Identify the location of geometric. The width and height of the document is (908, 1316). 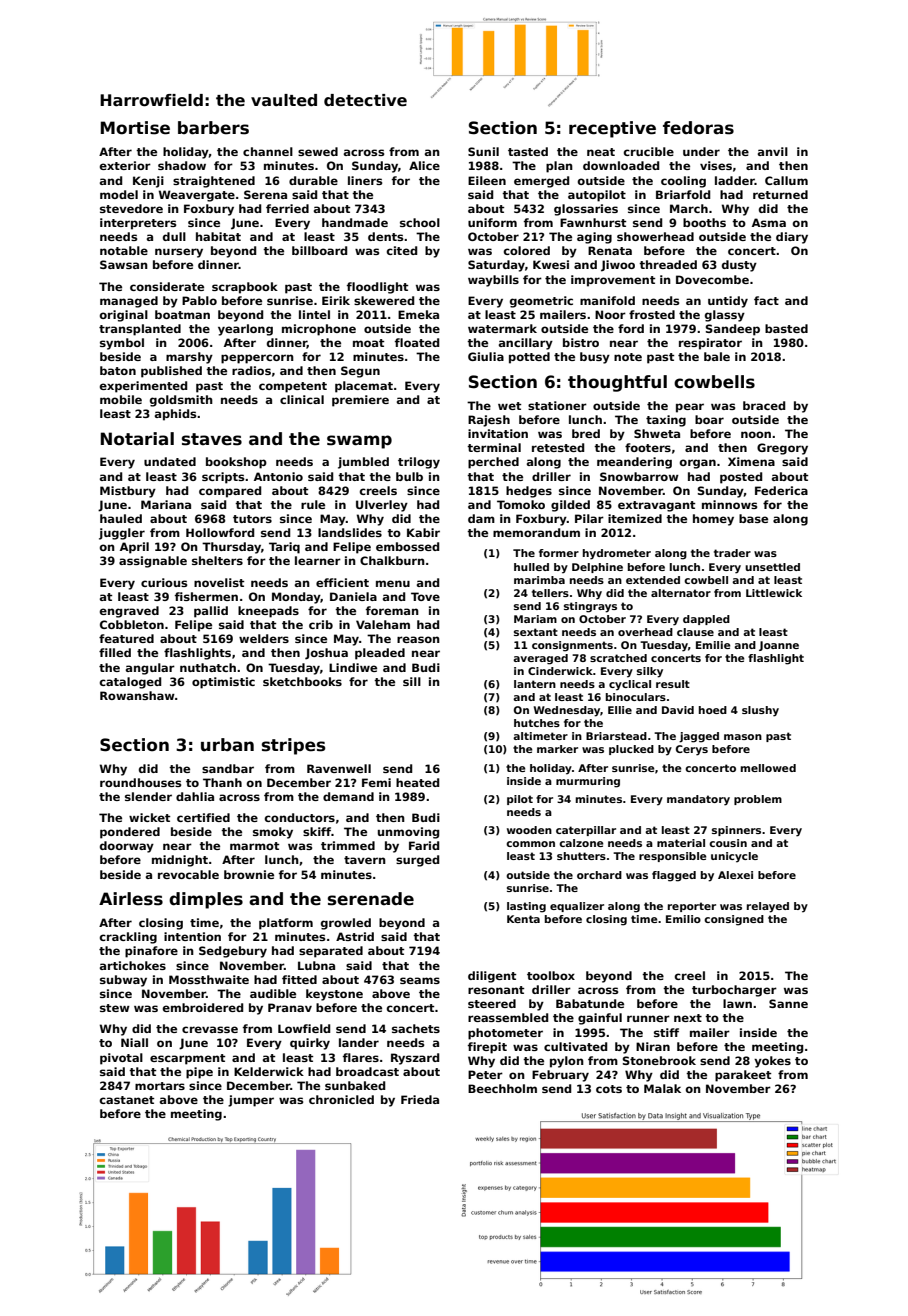
(541, 302).
